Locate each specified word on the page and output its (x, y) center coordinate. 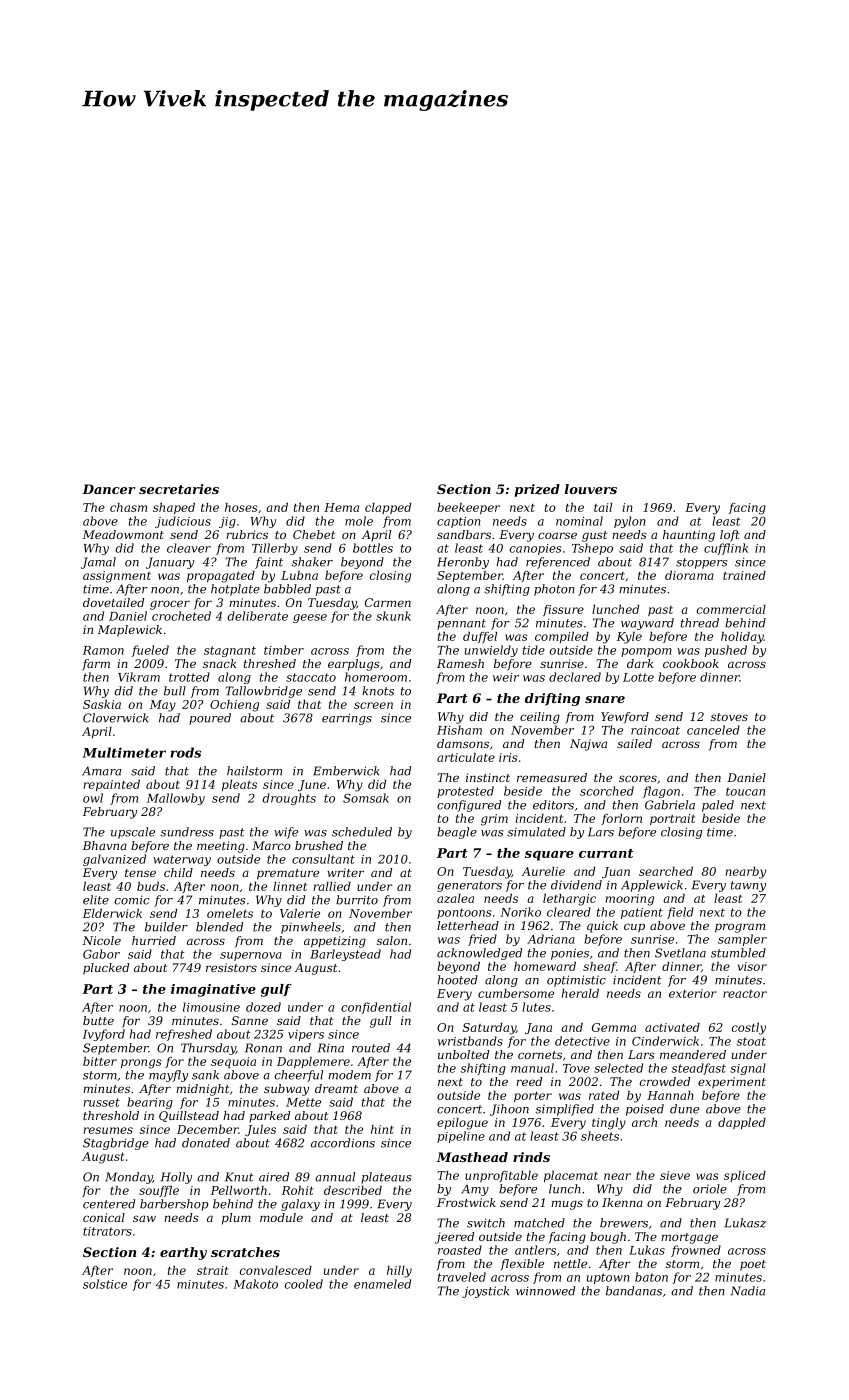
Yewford (625, 718)
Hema (341, 507)
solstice (105, 1284)
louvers (591, 489)
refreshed (184, 1035)
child (178, 872)
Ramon (103, 650)
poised (645, 1110)
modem (349, 1075)
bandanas (634, 1291)
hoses (241, 507)
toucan (745, 791)
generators (469, 886)
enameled (382, 1284)
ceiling (540, 718)
